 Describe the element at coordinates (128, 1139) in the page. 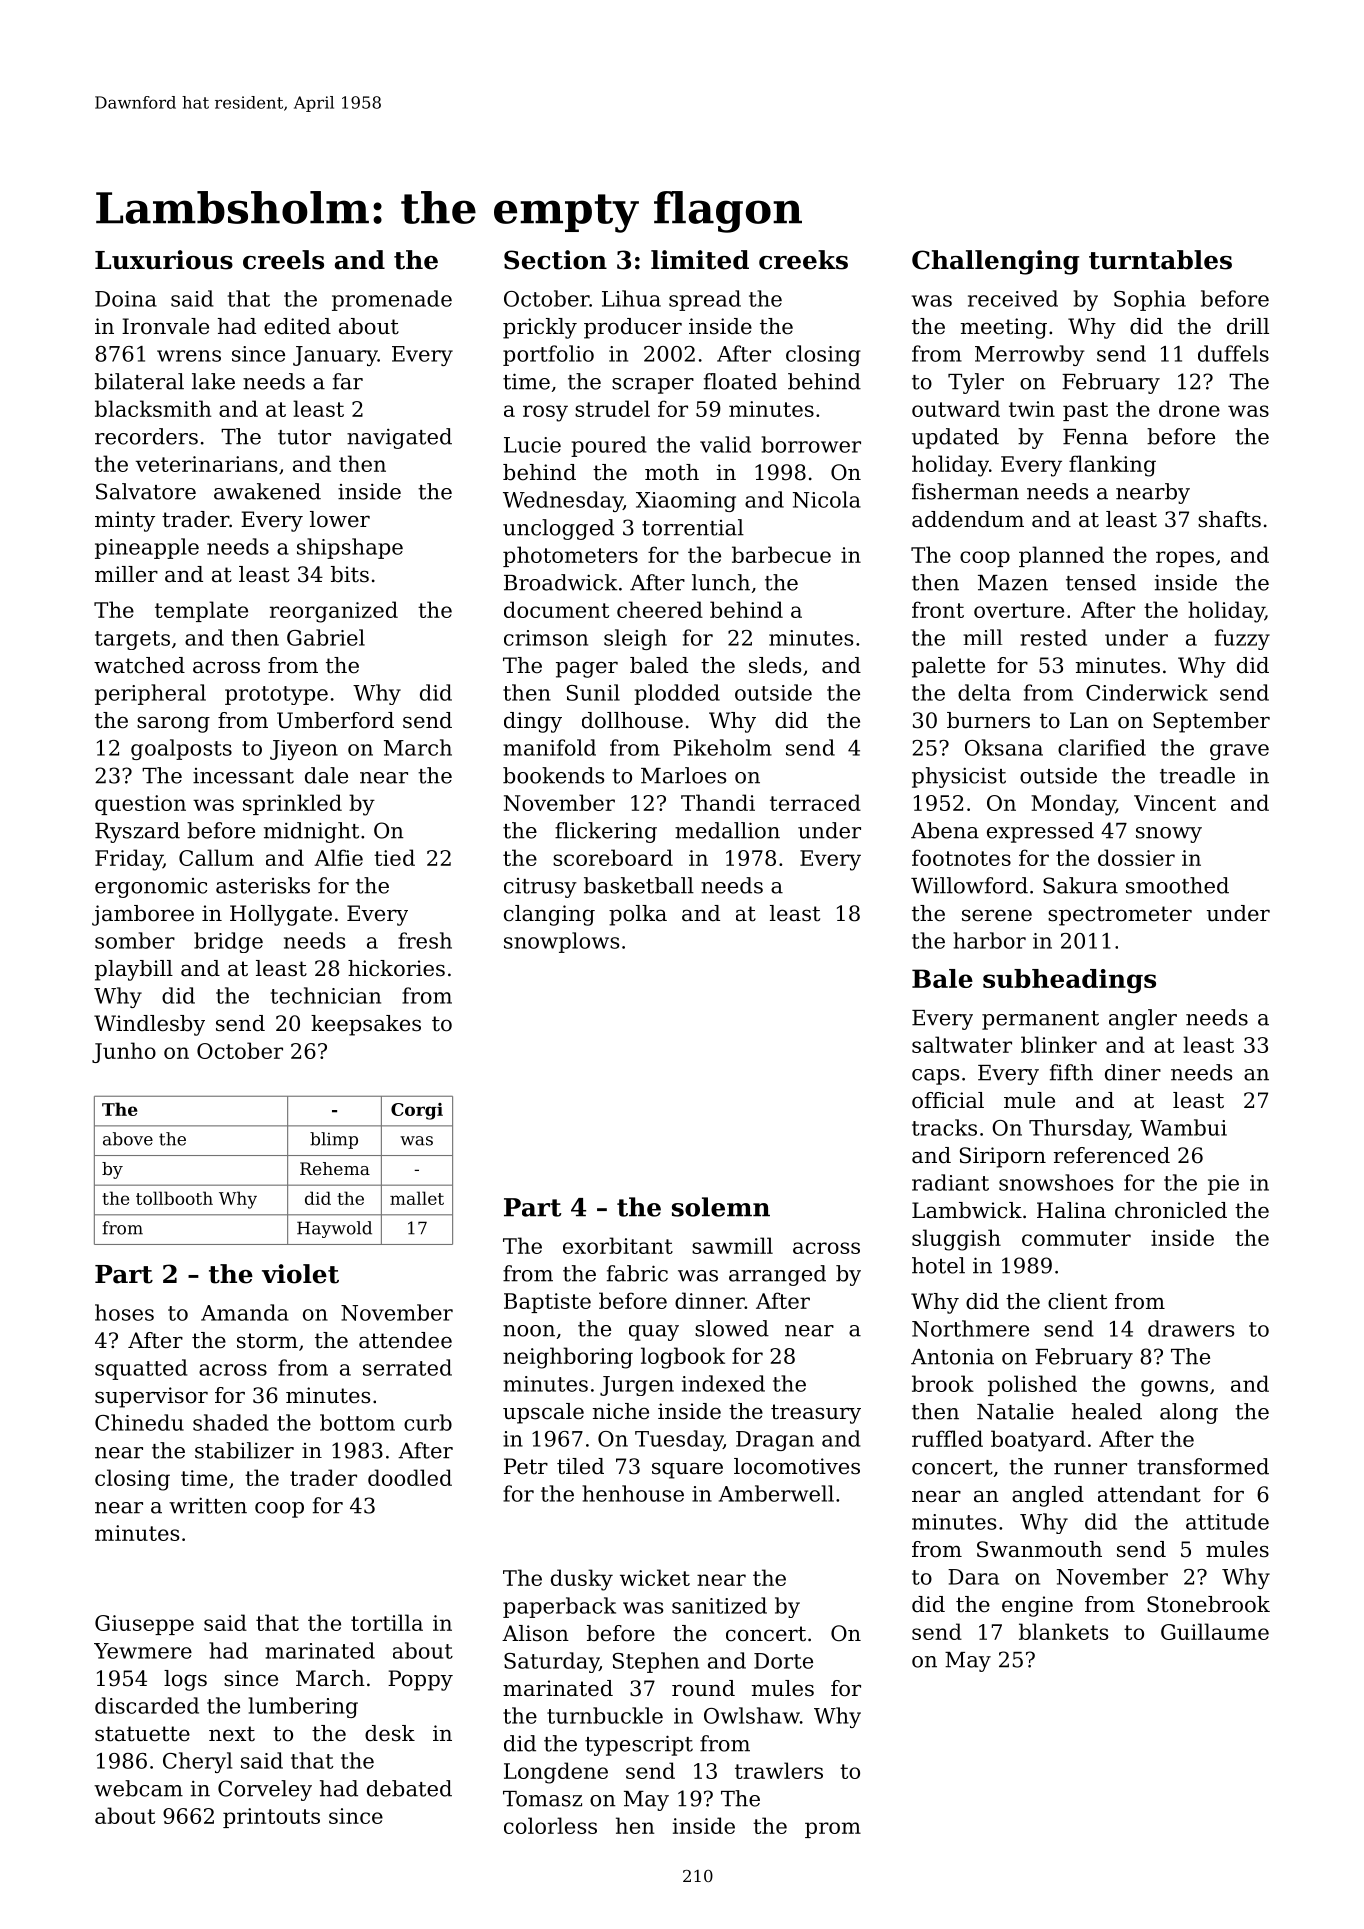

I see `above` at that location.
